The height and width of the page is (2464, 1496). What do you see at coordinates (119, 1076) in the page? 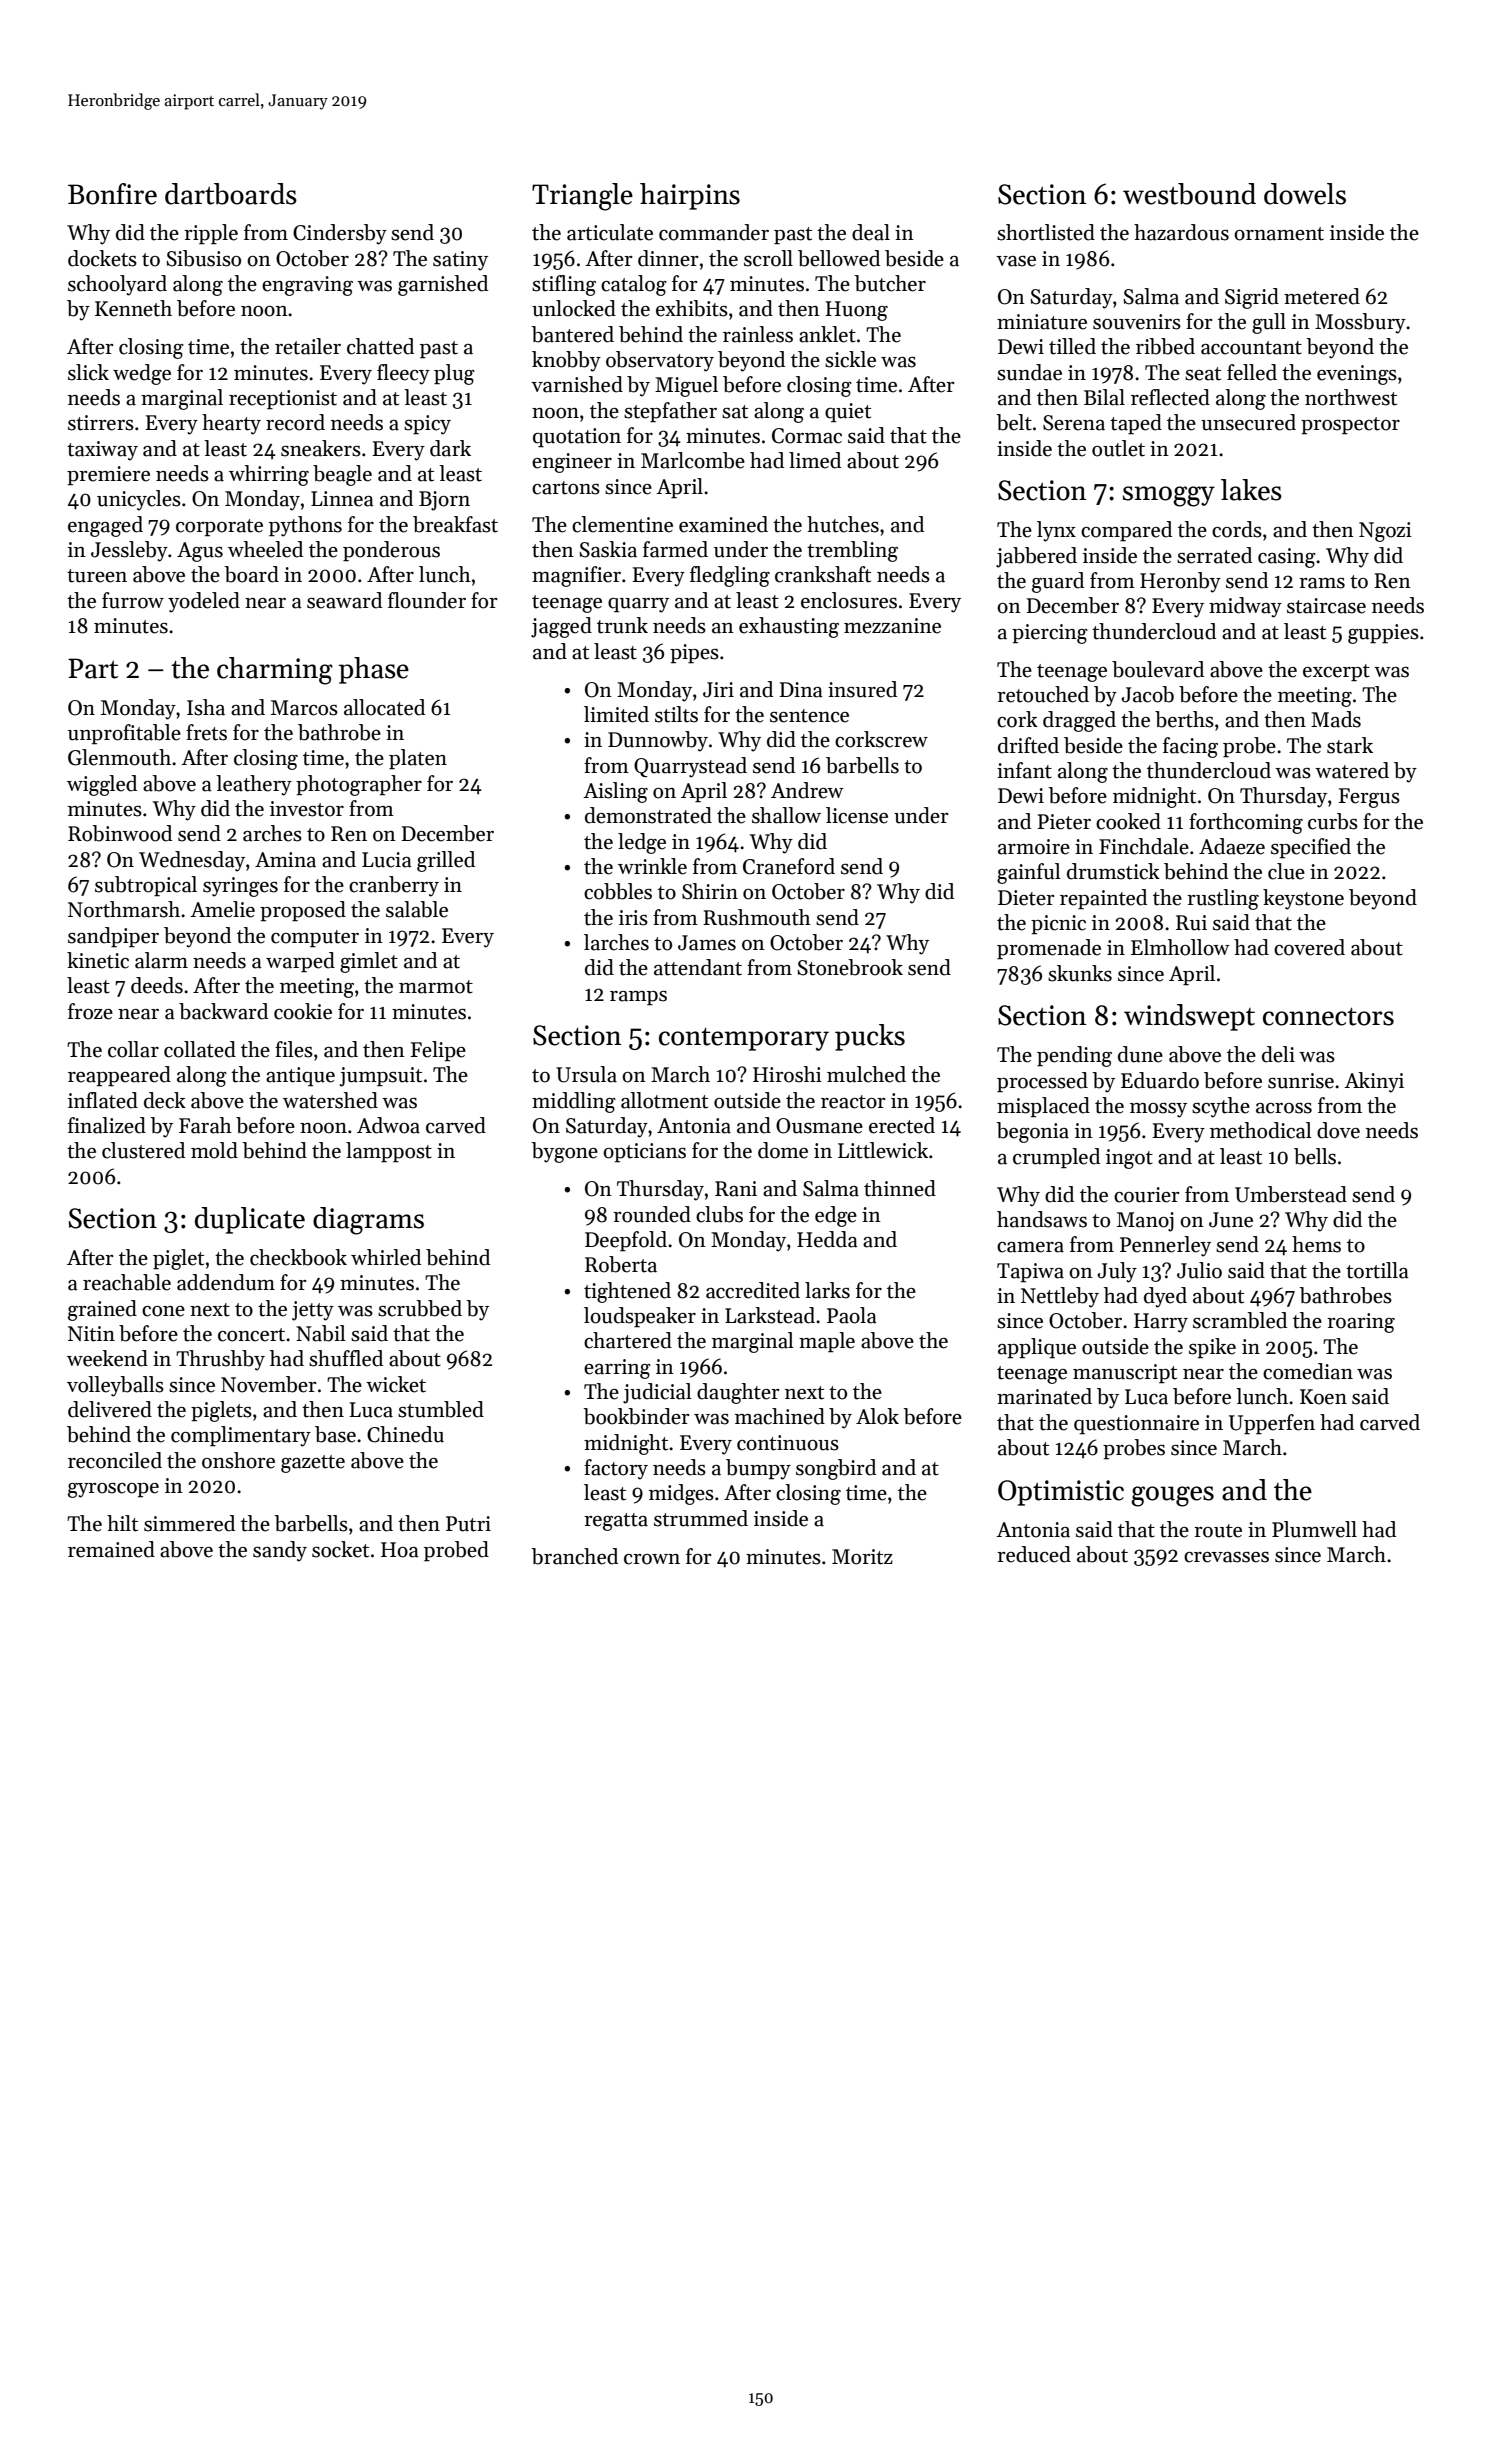
I see `reappeared` at bounding box center [119, 1076].
